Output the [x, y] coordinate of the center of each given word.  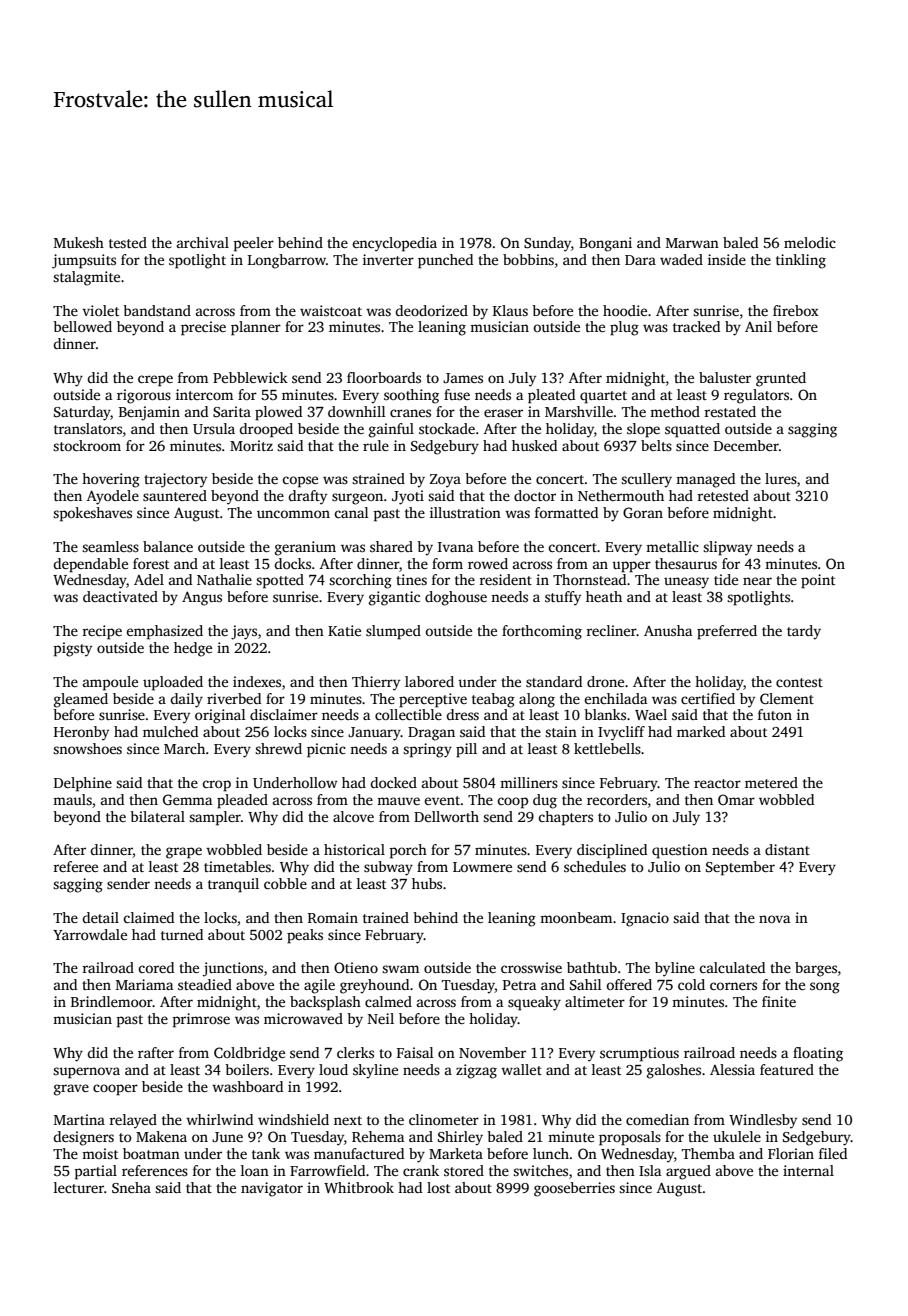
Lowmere [482, 867]
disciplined [612, 851]
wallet [521, 1069]
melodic [810, 242]
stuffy [563, 598]
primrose [201, 1020]
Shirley [460, 1138]
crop [216, 786]
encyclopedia [394, 244]
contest [799, 682]
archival [203, 242]
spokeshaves [92, 514]
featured [787, 1069]
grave [71, 1090]
